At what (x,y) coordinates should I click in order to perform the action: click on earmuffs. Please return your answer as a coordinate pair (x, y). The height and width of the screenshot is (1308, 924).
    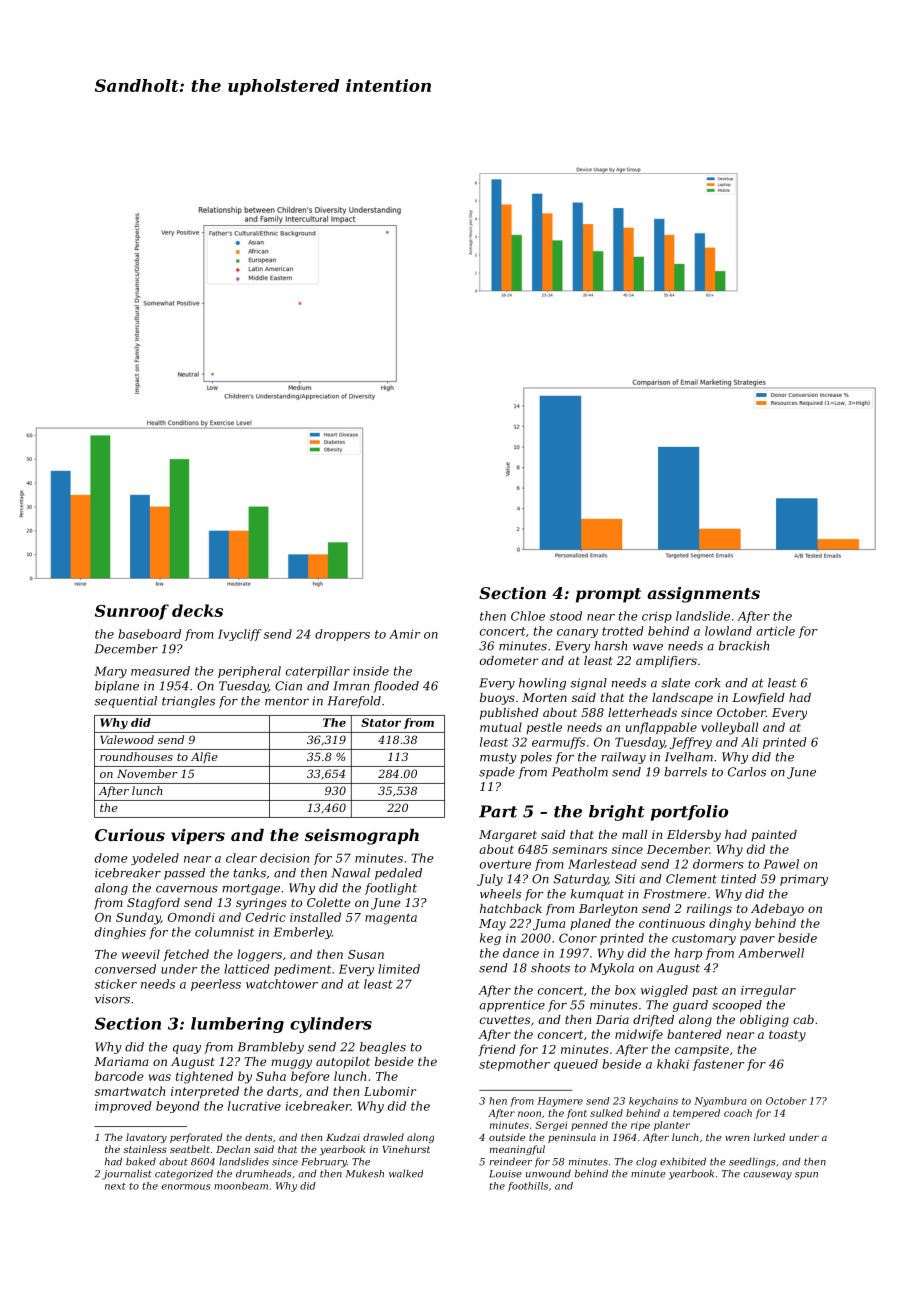
    Looking at the image, I should click on (558, 743).
